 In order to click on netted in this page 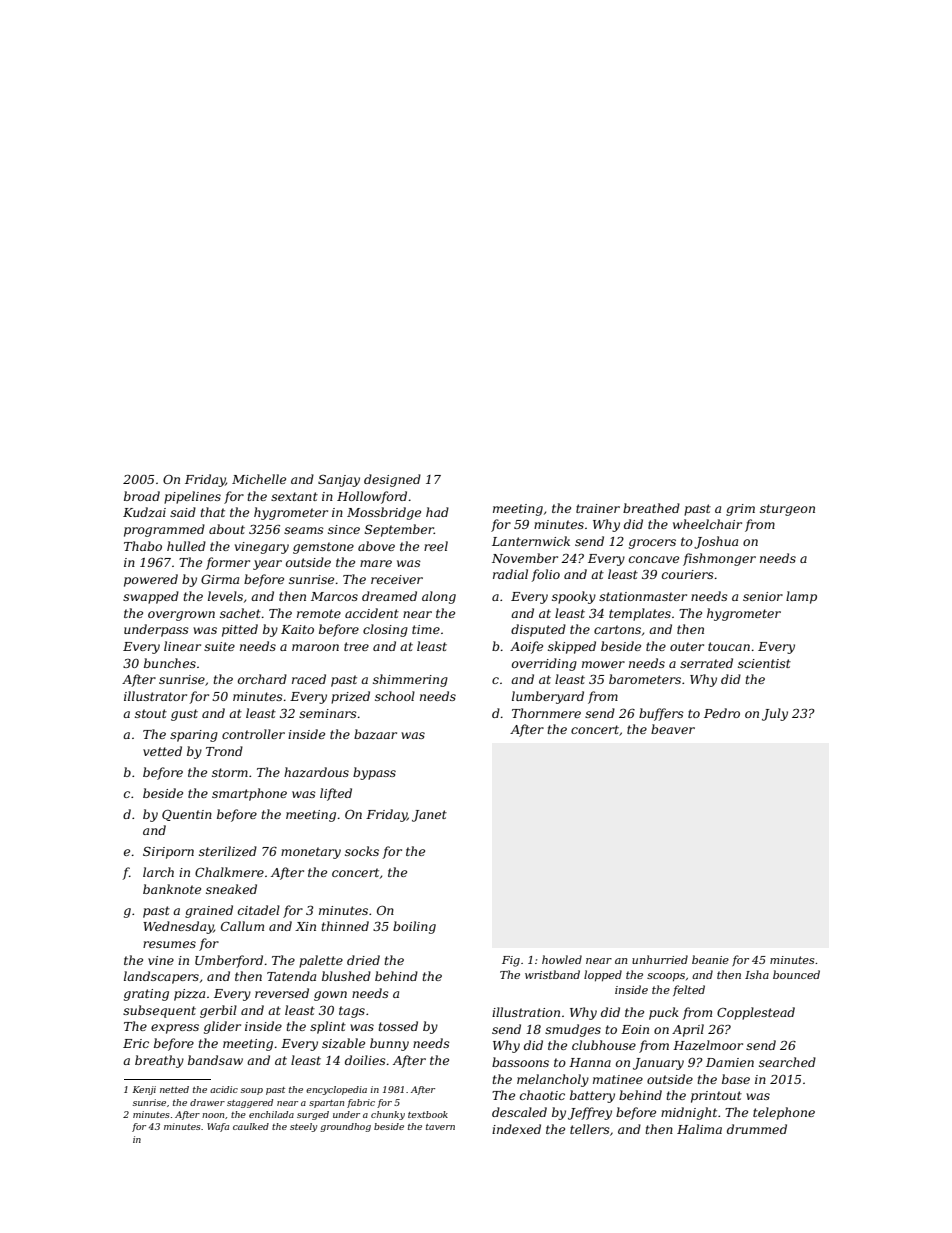, I will do `click(174, 1089)`.
